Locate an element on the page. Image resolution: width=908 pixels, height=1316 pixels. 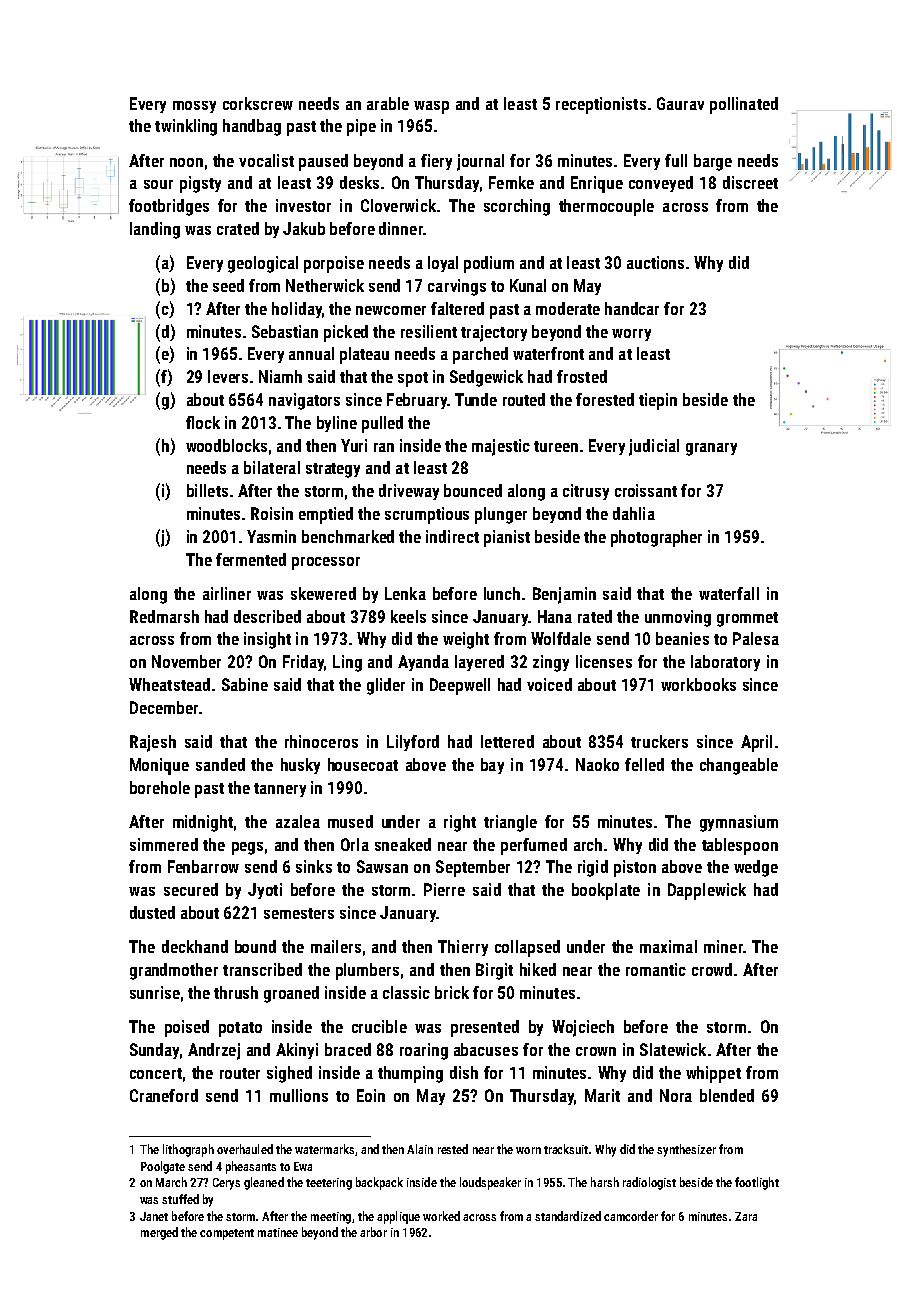
tiepin is located at coordinates (658, 401).
